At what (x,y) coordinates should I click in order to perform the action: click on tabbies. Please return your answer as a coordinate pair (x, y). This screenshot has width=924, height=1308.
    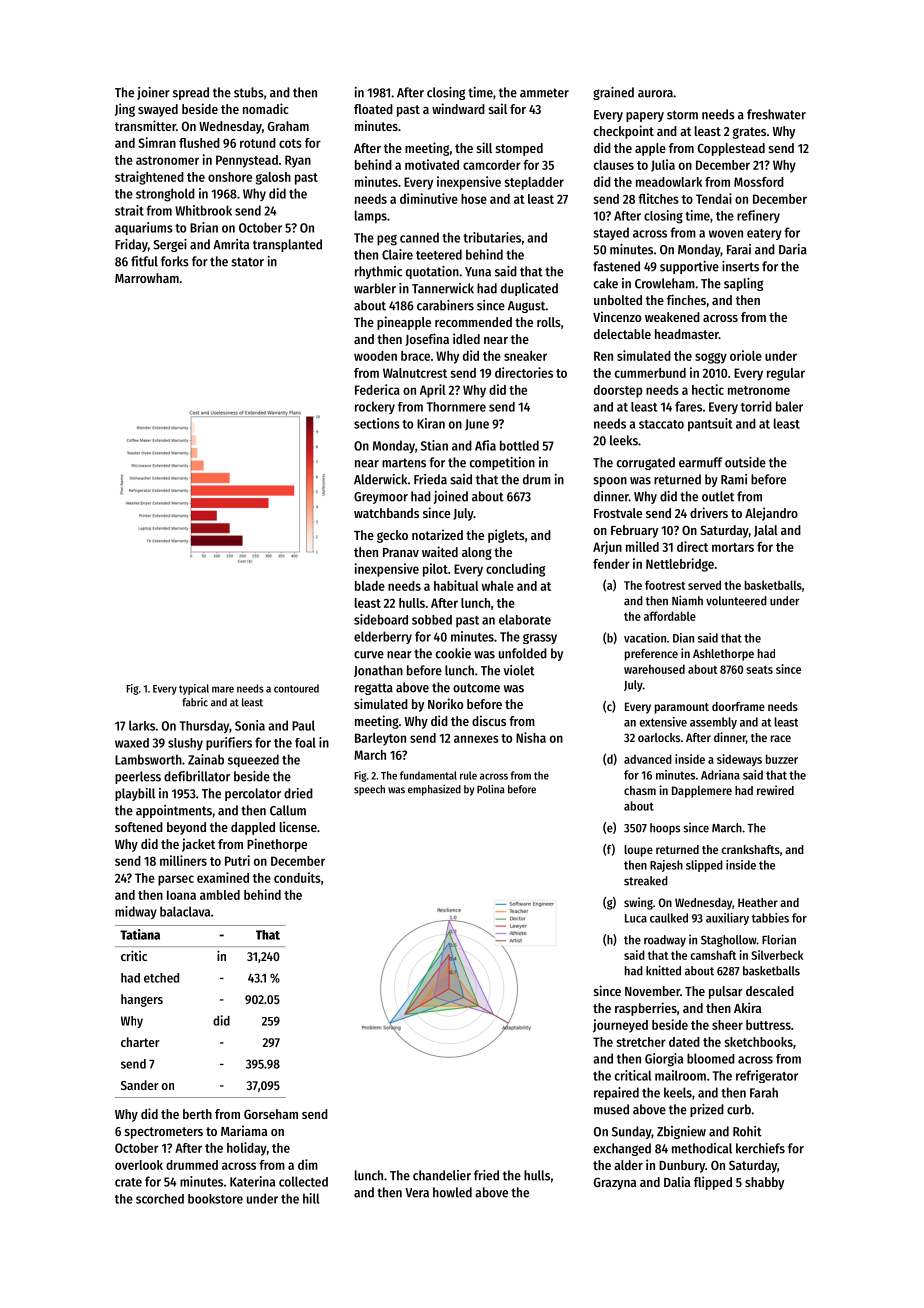
    Looking at the image, I should click on (770, 918).
